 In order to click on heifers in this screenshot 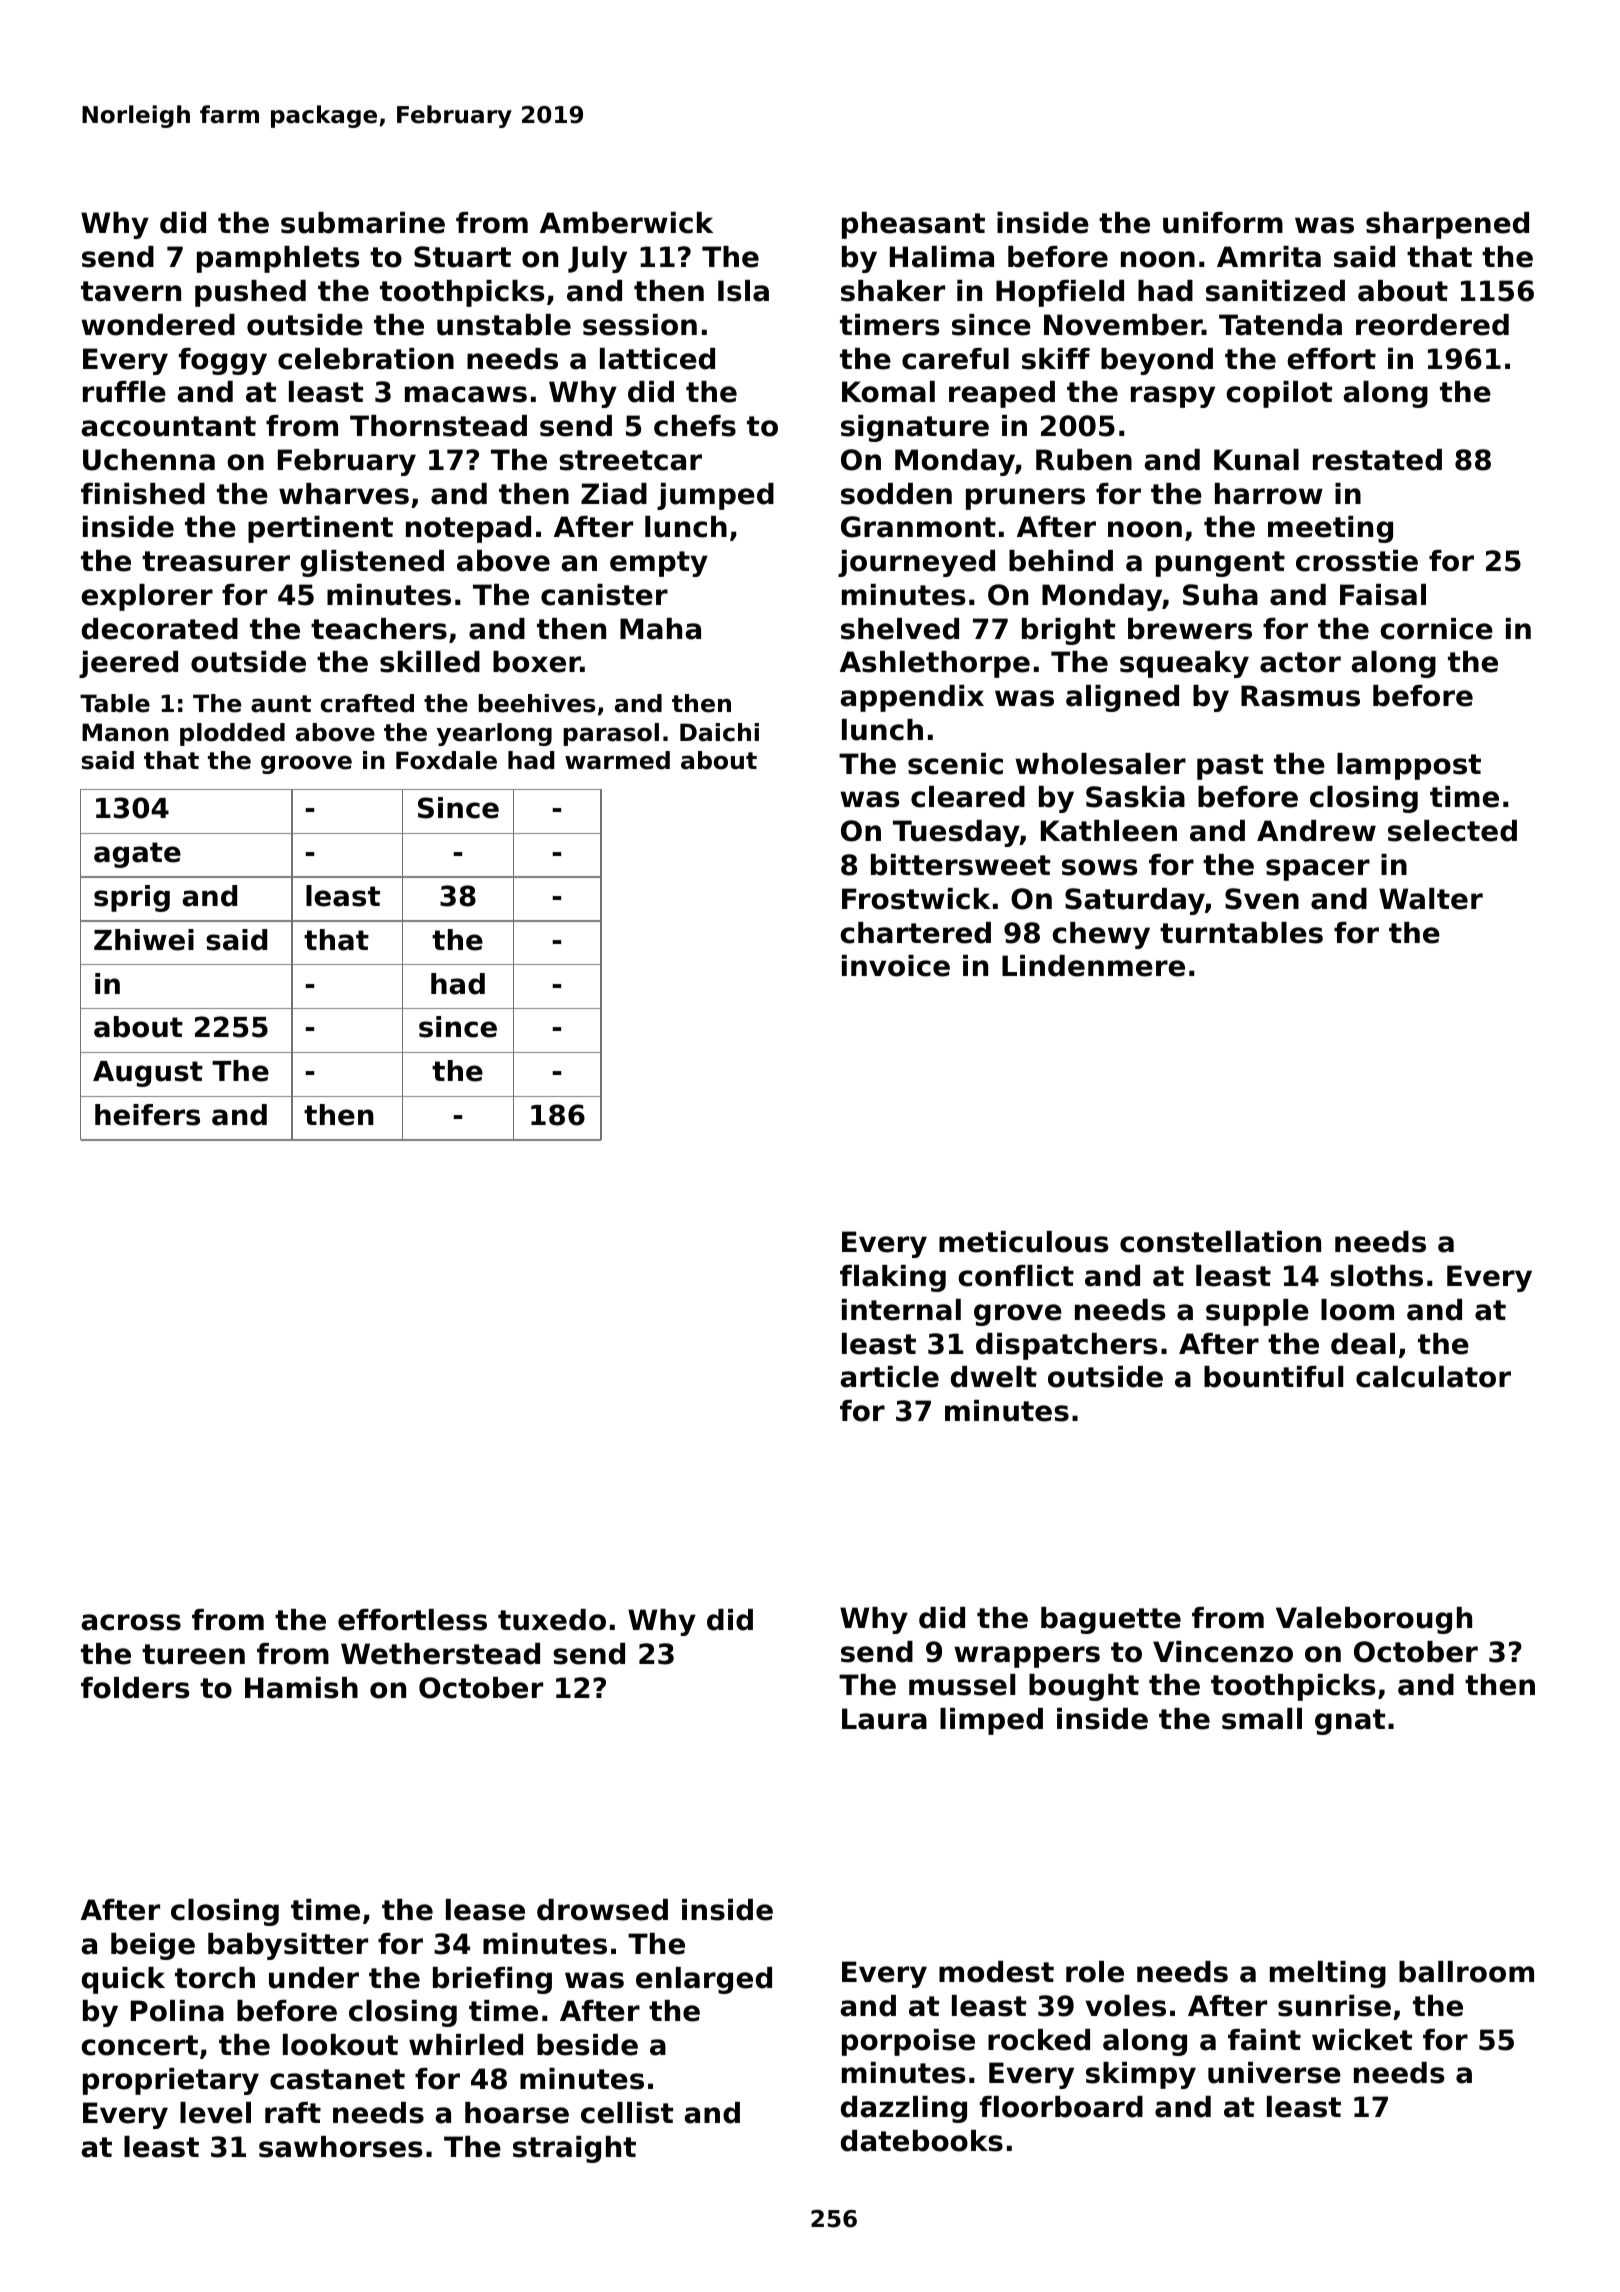, I will do `click(147, 1115)`.
